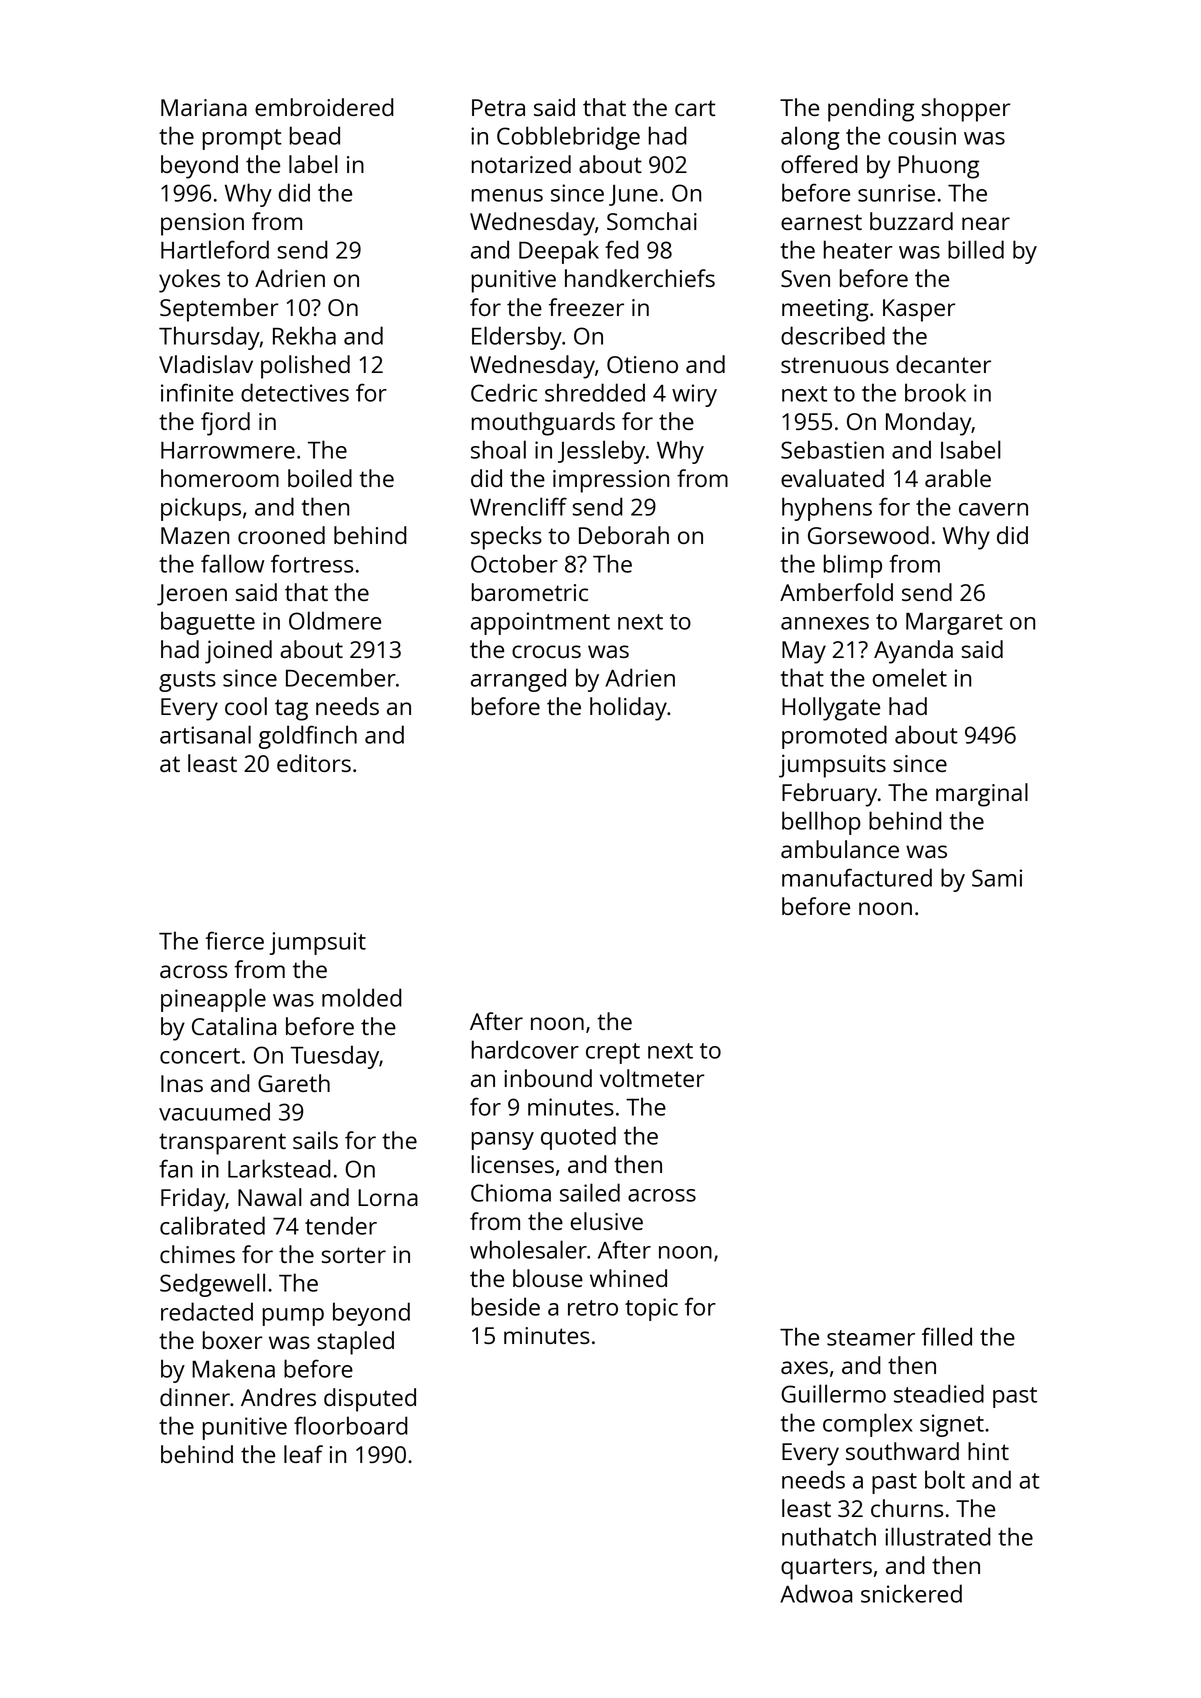  Describe the element at coordinates (831, 709) in the screenshot. I see `Hollygate` at that location.
